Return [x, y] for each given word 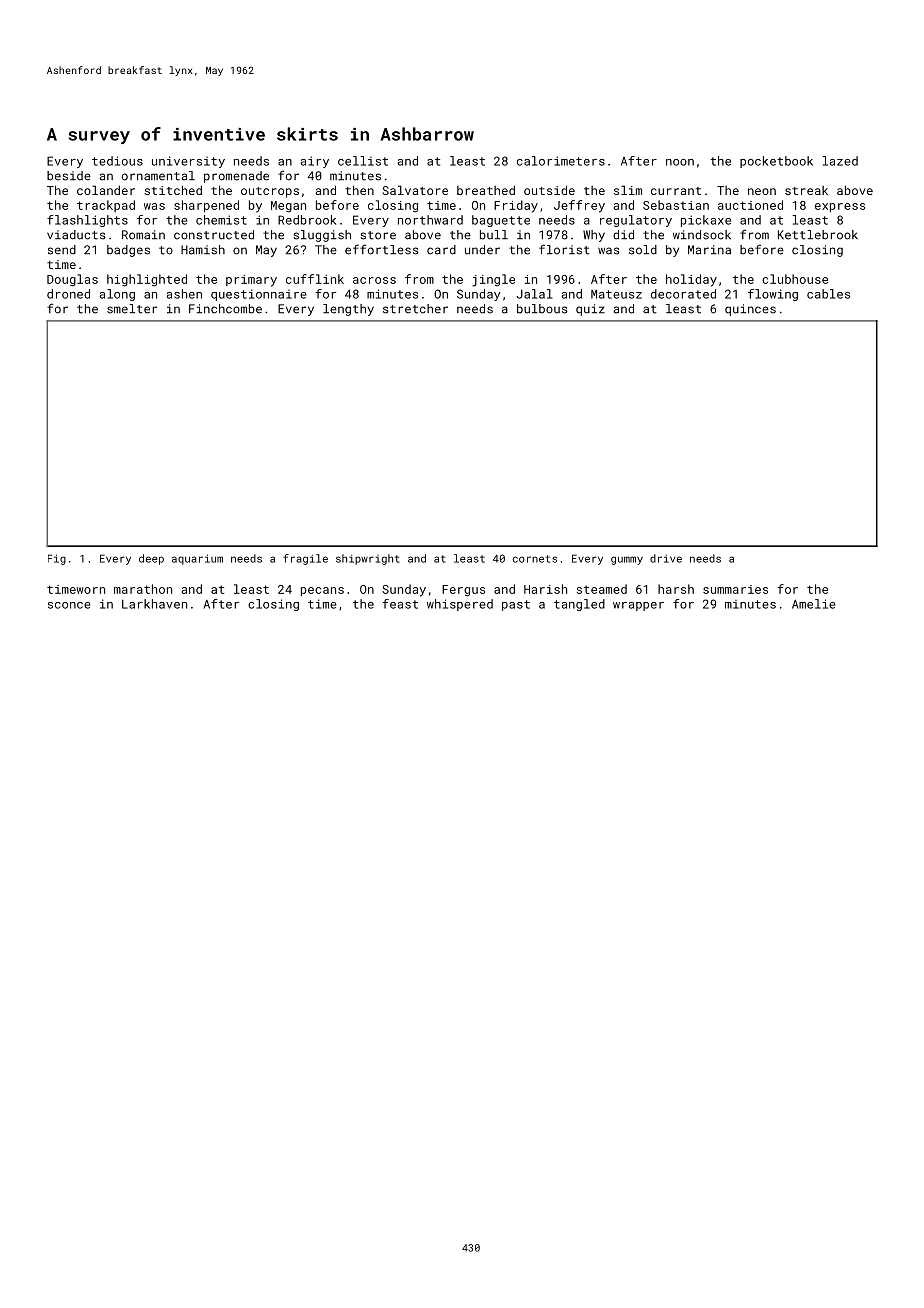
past [516, 605]
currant [676, 191]
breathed [486, 190]
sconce [69, 605]
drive [666, 558]
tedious [117, 161]
